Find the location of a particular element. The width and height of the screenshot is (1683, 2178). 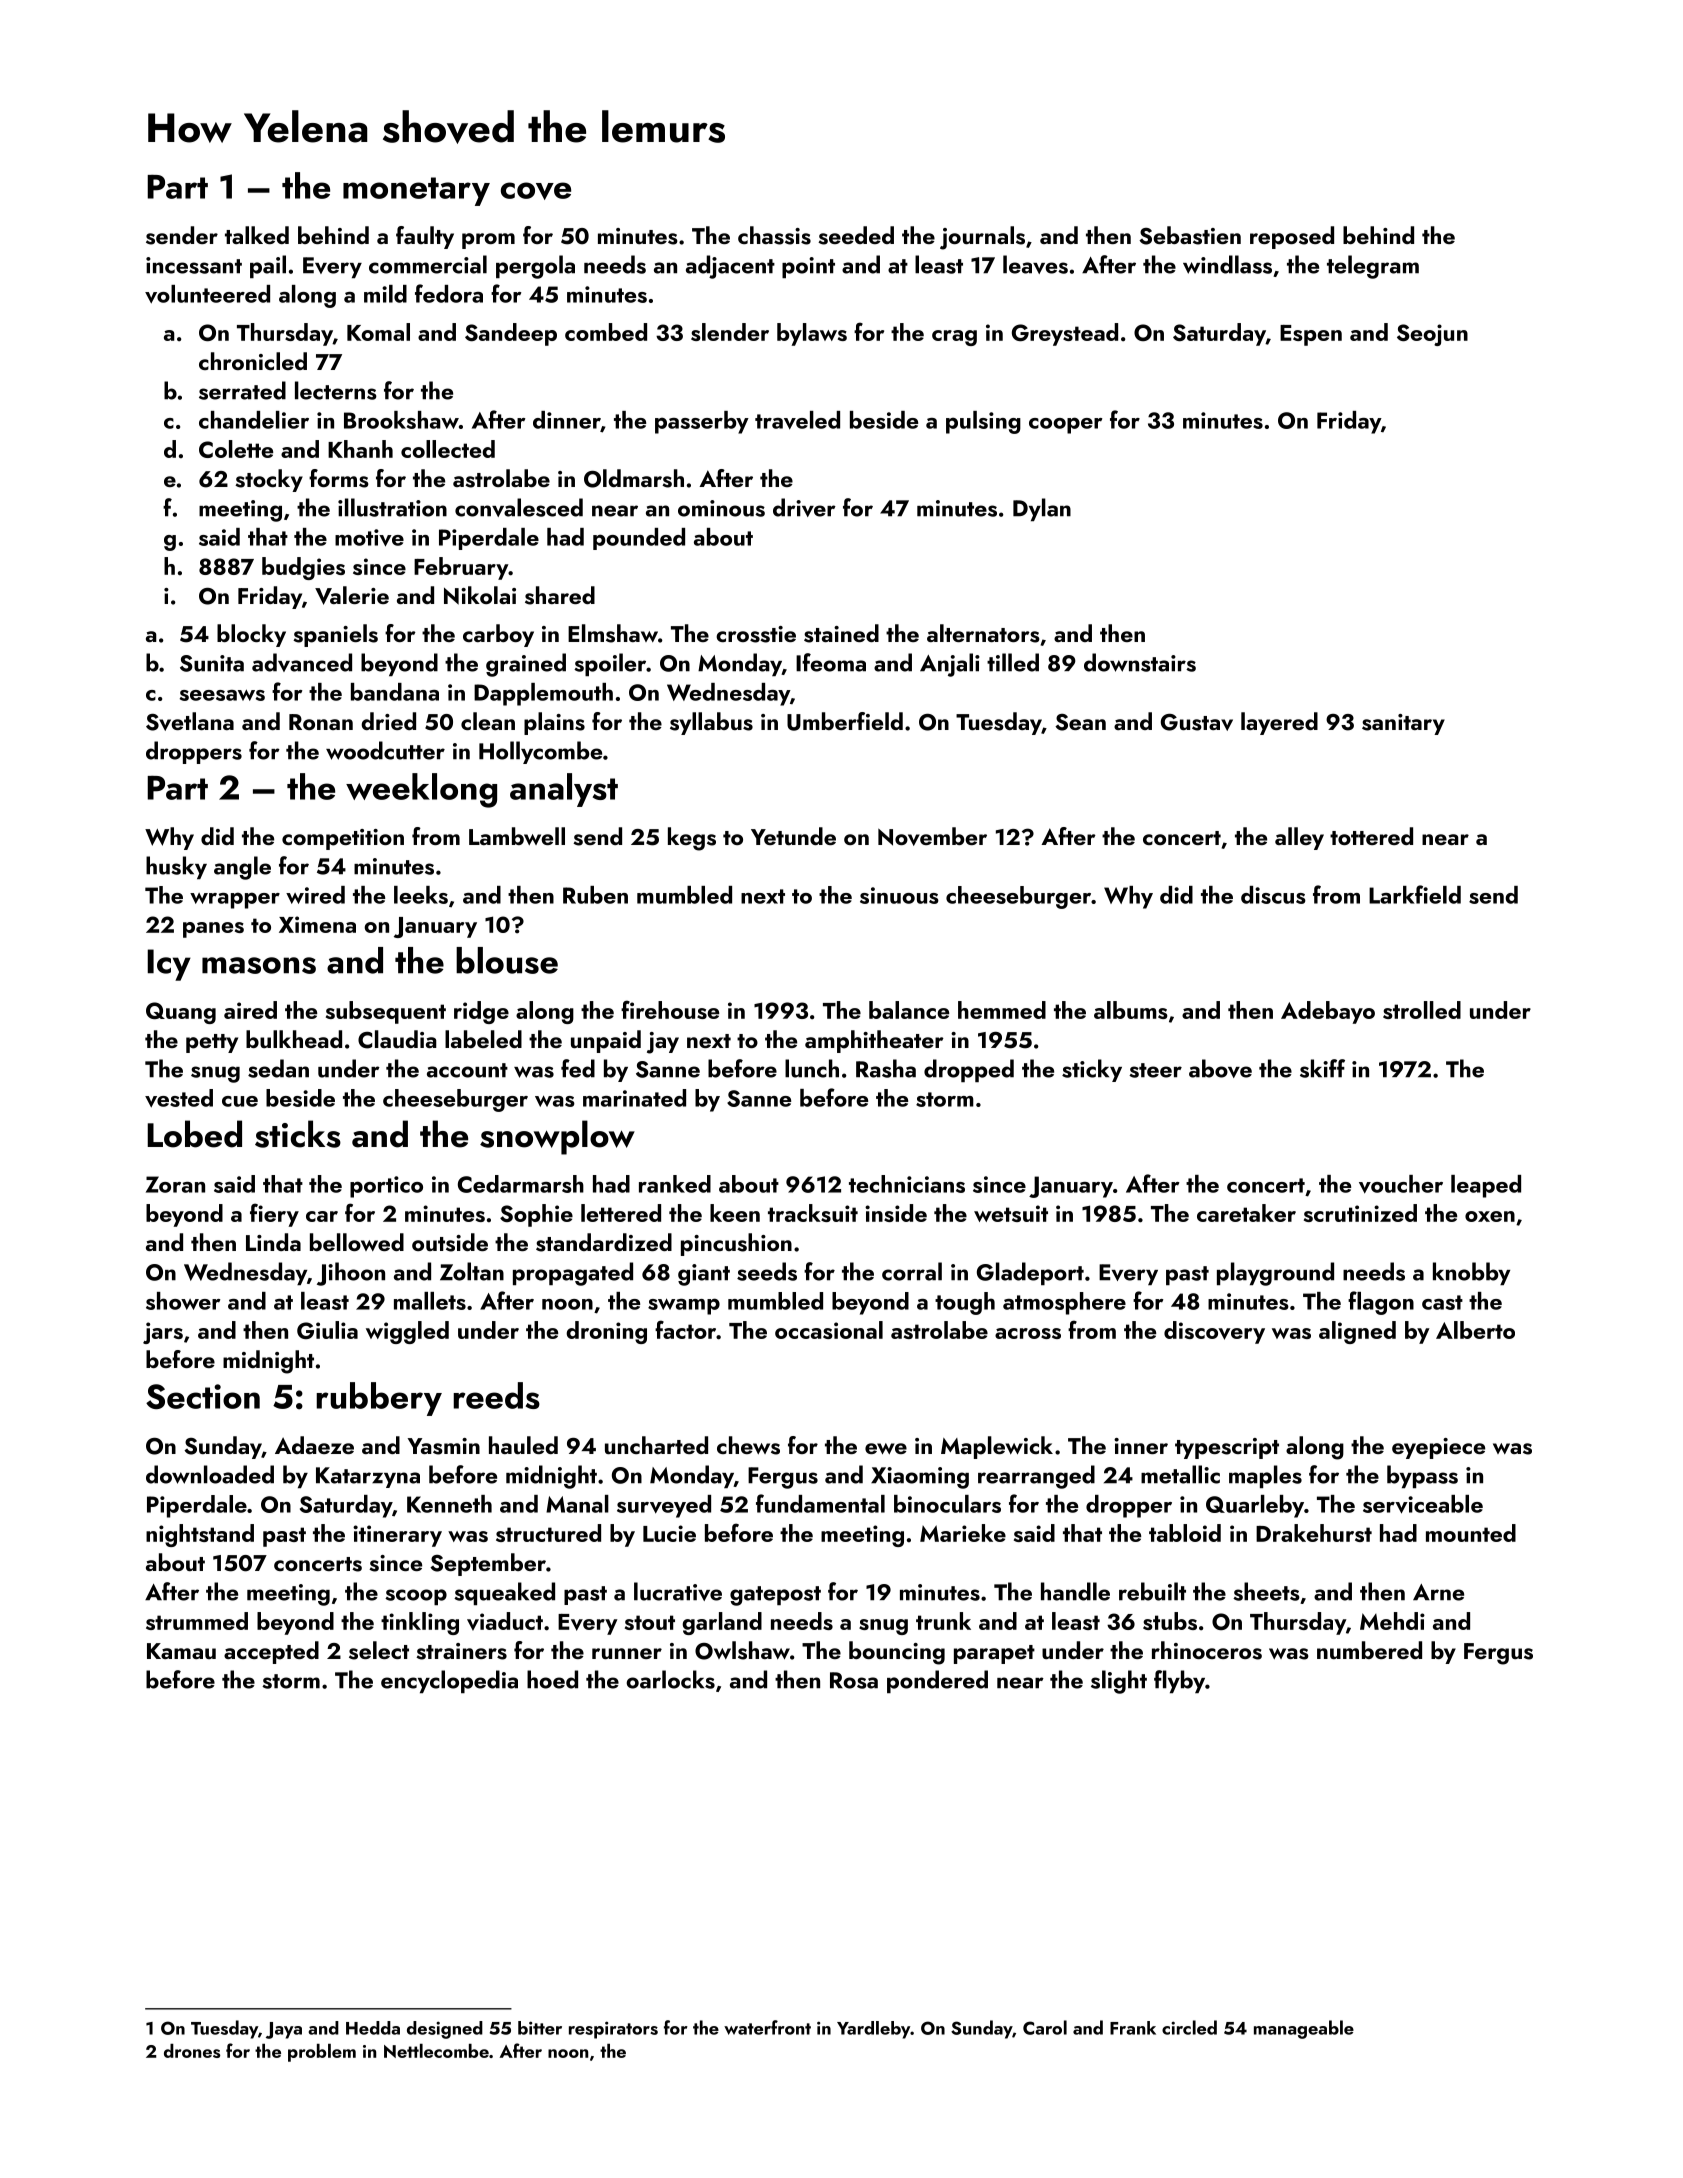

hemmed is located at coordinates (1002, 1010).
